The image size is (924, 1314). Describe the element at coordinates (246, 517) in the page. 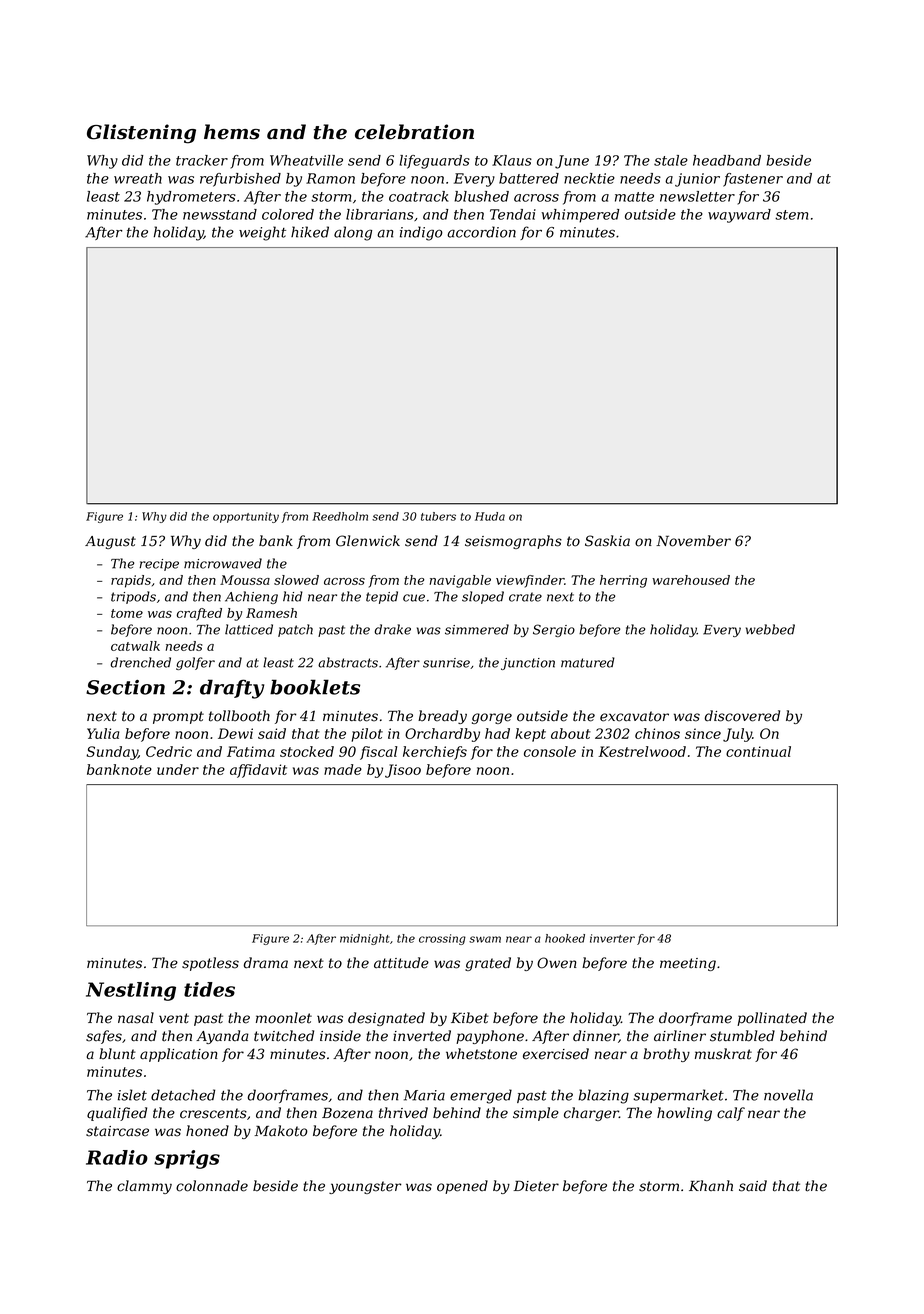

I see `opportunity` at that location.
